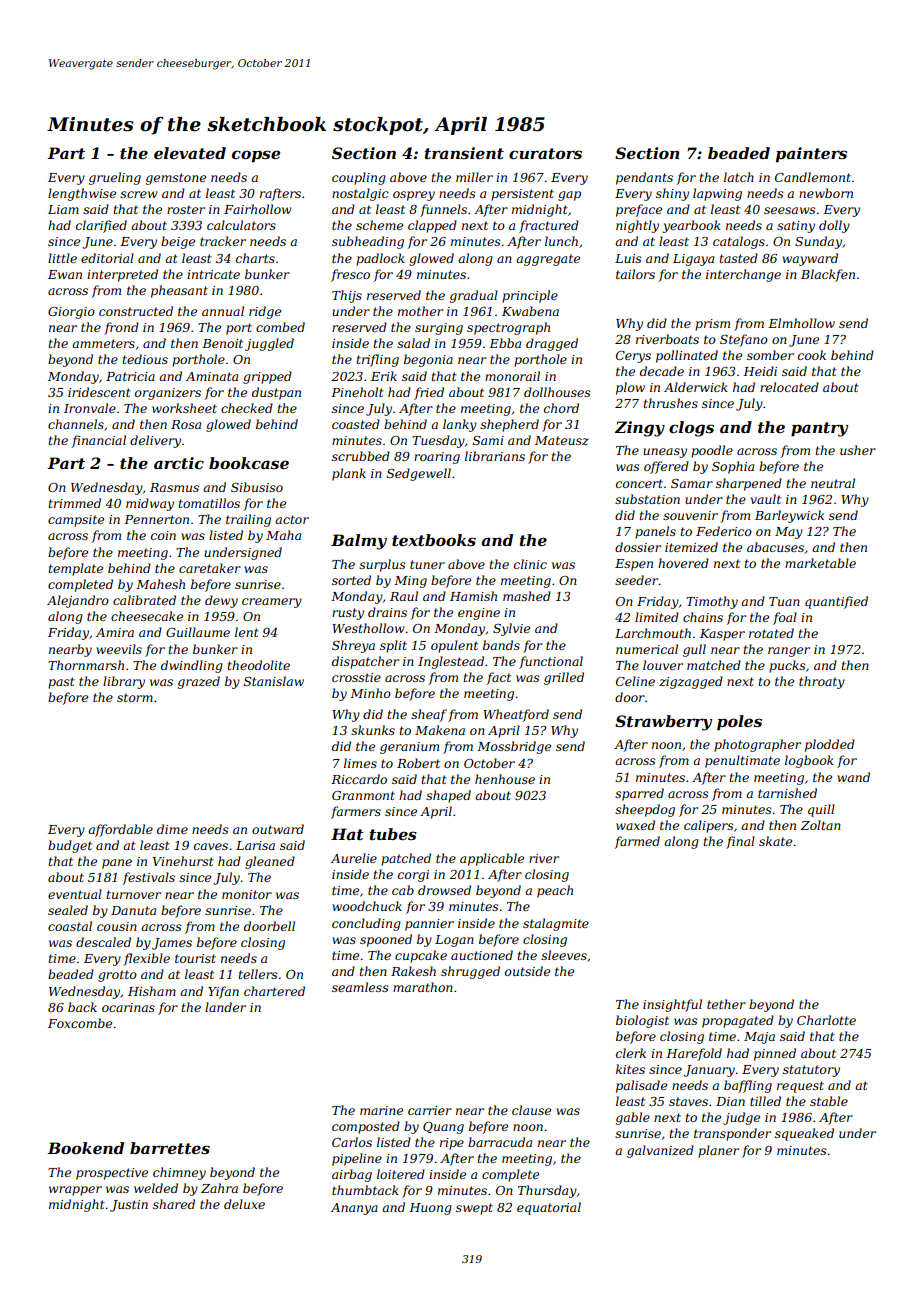  I want to click on Justin, so click(129, 1206).
